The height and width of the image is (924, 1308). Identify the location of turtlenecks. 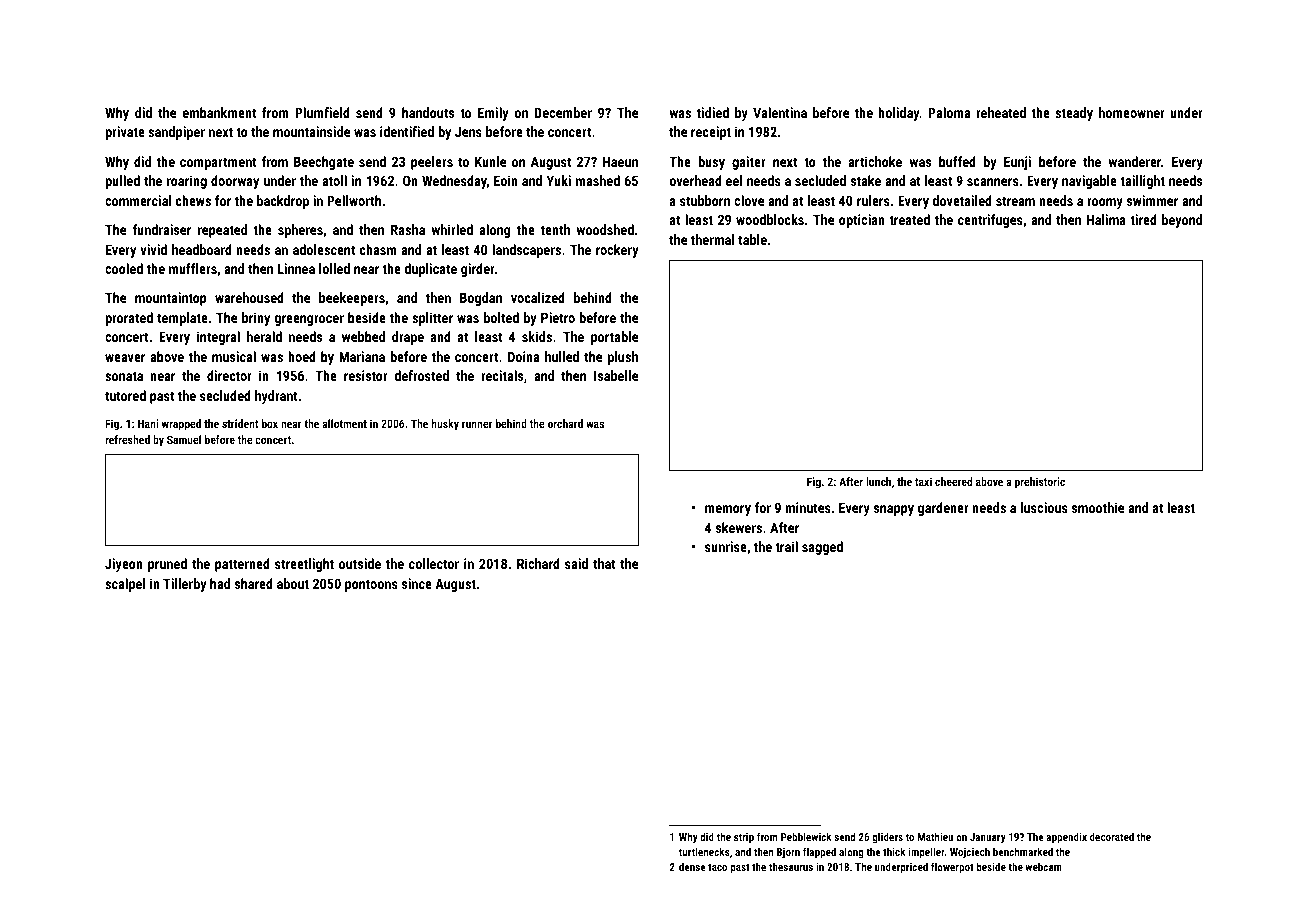
(704, 851).
